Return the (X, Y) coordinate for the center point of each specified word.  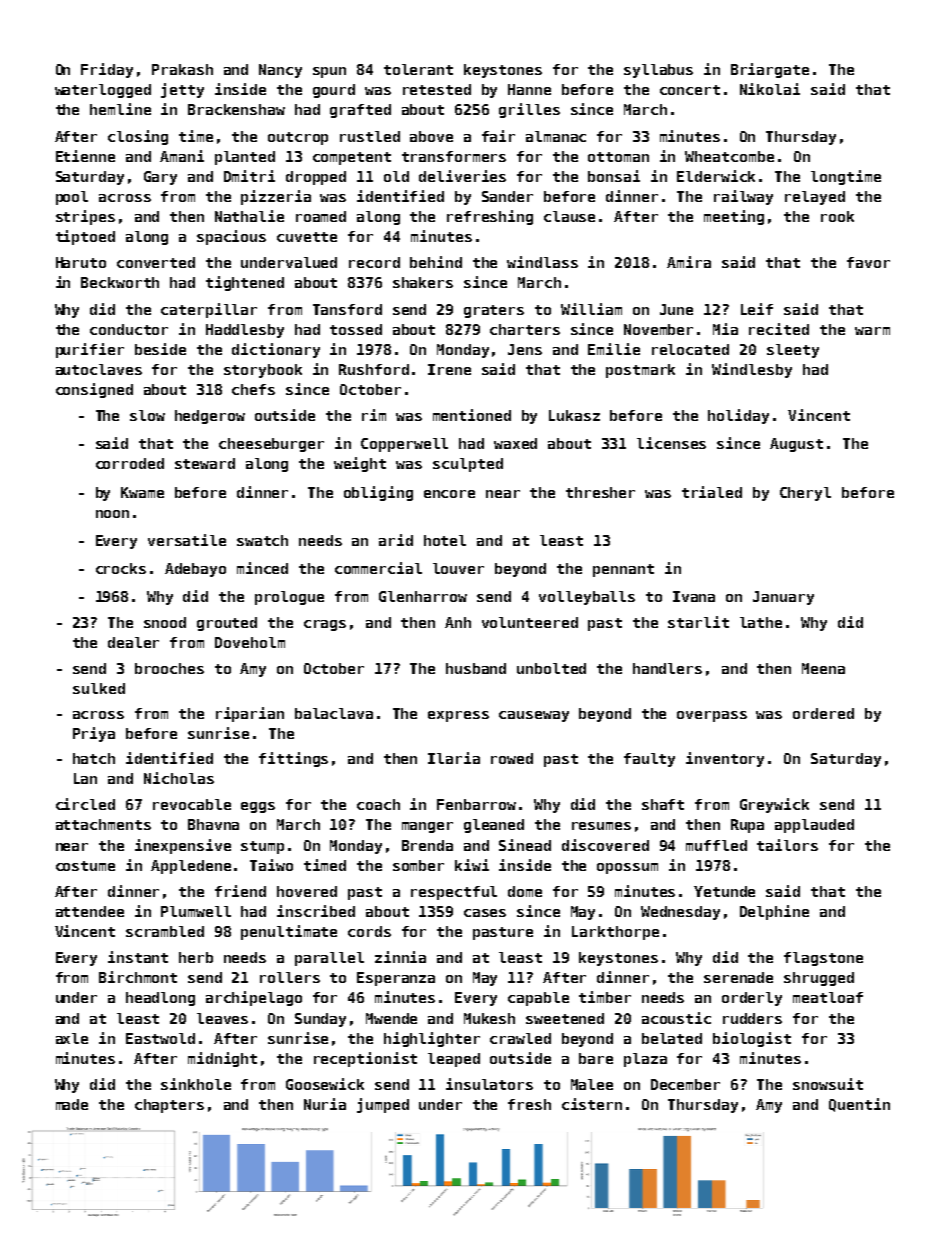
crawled (520, 1038)
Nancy (280, 71)
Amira (689, 262)
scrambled (165, 931)
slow (147, 415)
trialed (712, 492)
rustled (370, 136)
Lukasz (574, 415)
